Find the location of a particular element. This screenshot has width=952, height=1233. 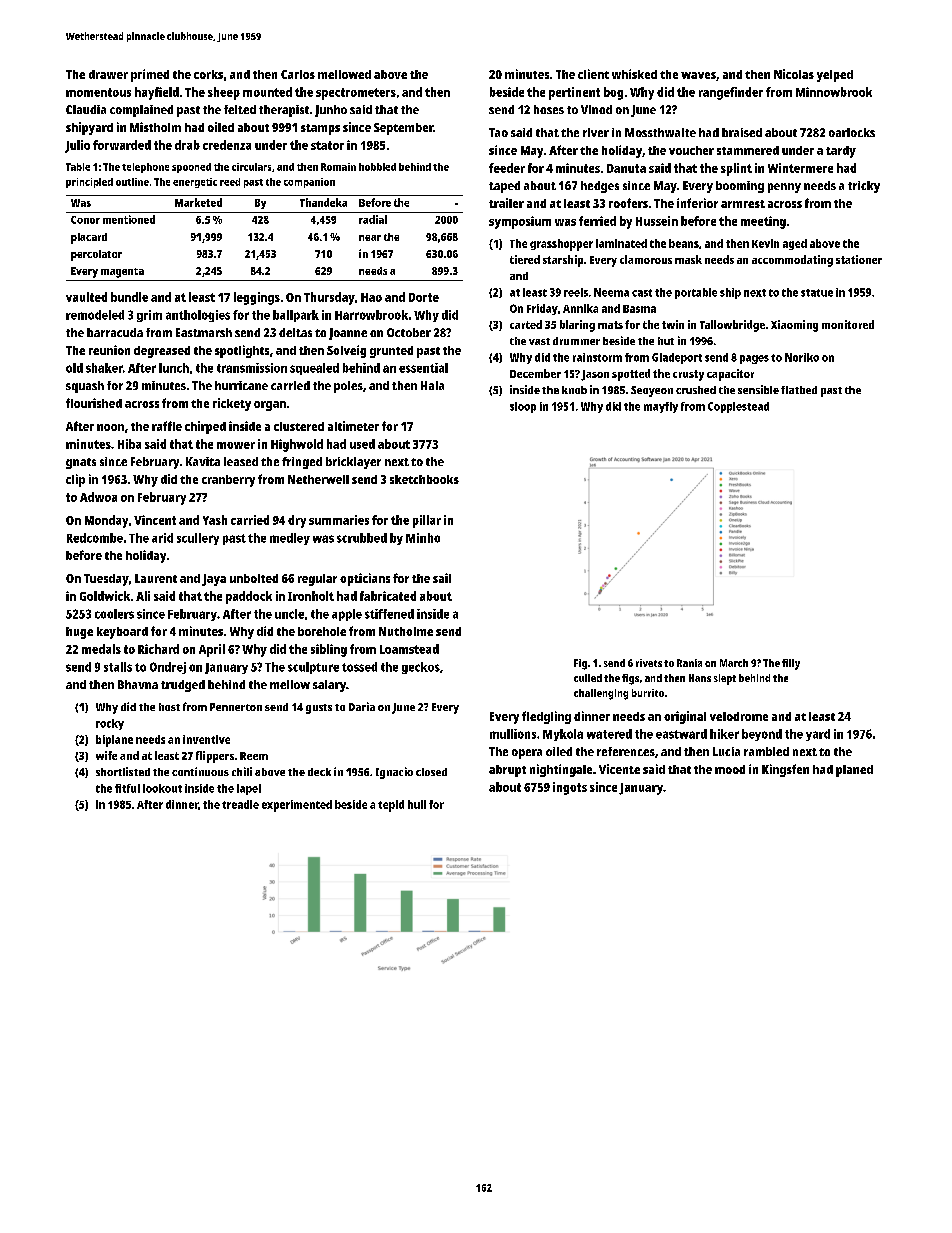

flatbed is located at coordinates (799, 390).
